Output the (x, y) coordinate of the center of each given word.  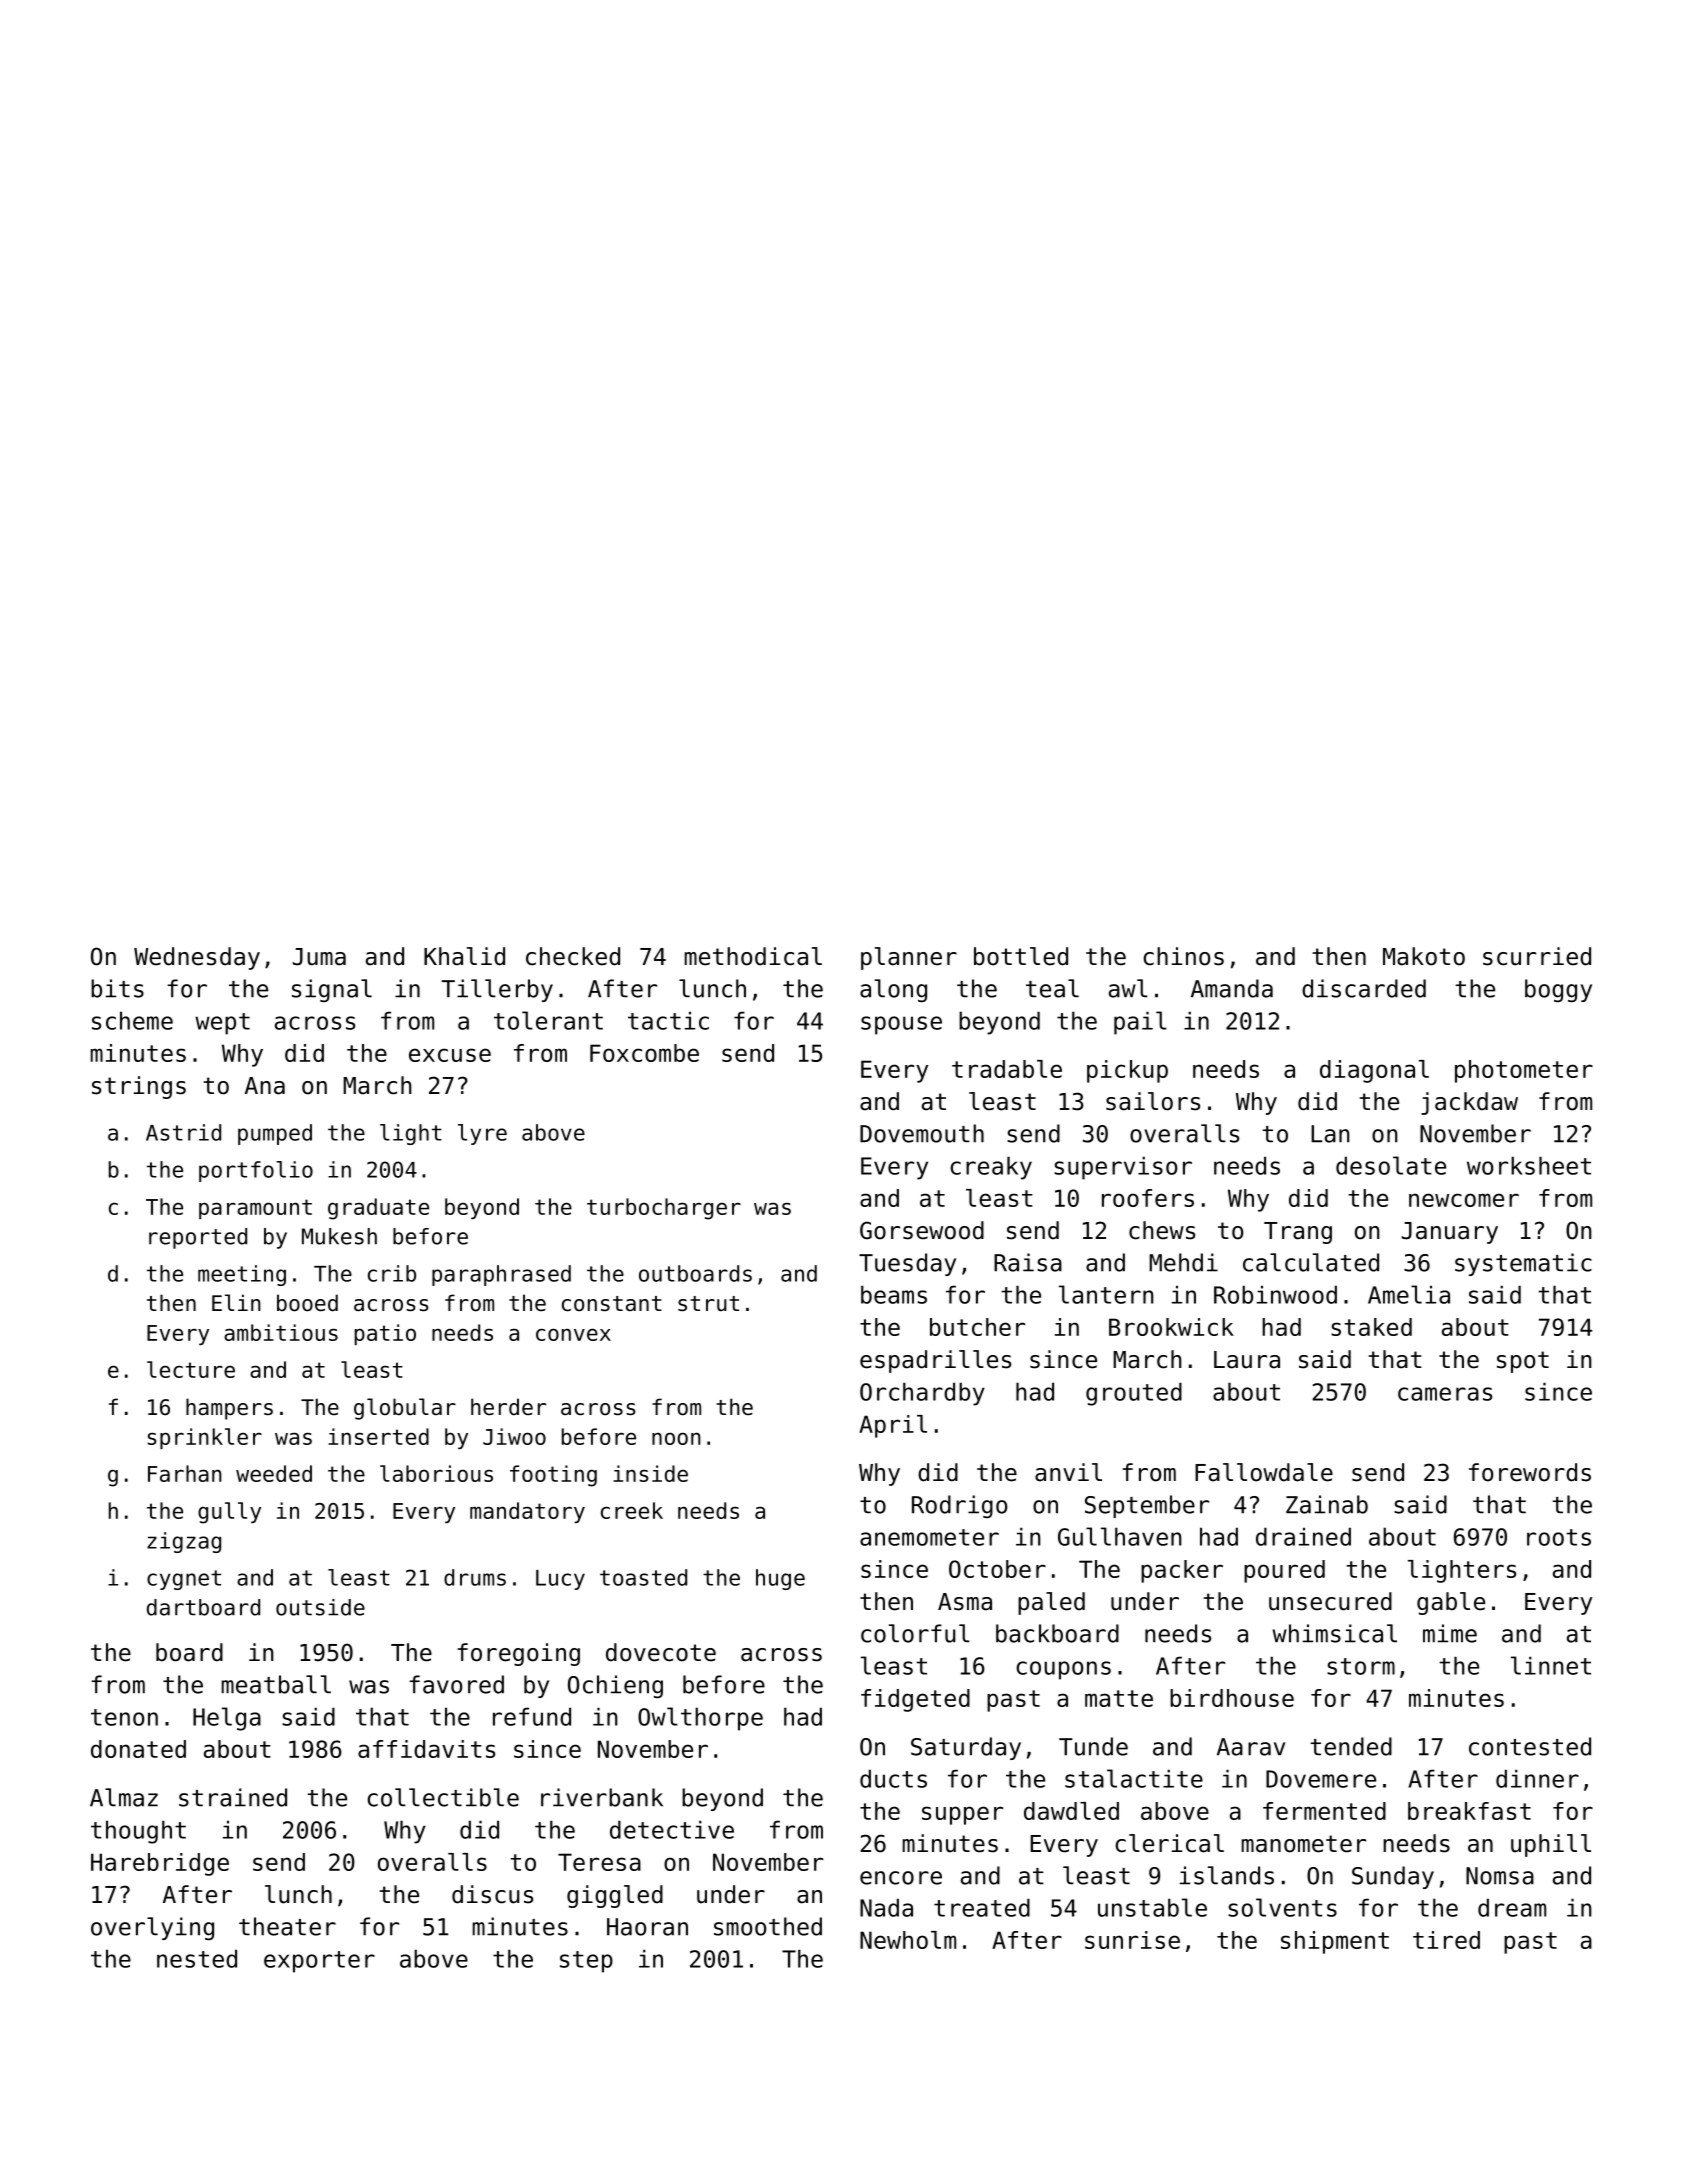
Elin (236, 1302)
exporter (319, 1962)
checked (573, 956)
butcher (977, 1327)
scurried (1537, 956)
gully (229, 1513)
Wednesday (197, 958)
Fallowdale (1264, 1472)
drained (1303, 1536)
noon (676, 1438)
